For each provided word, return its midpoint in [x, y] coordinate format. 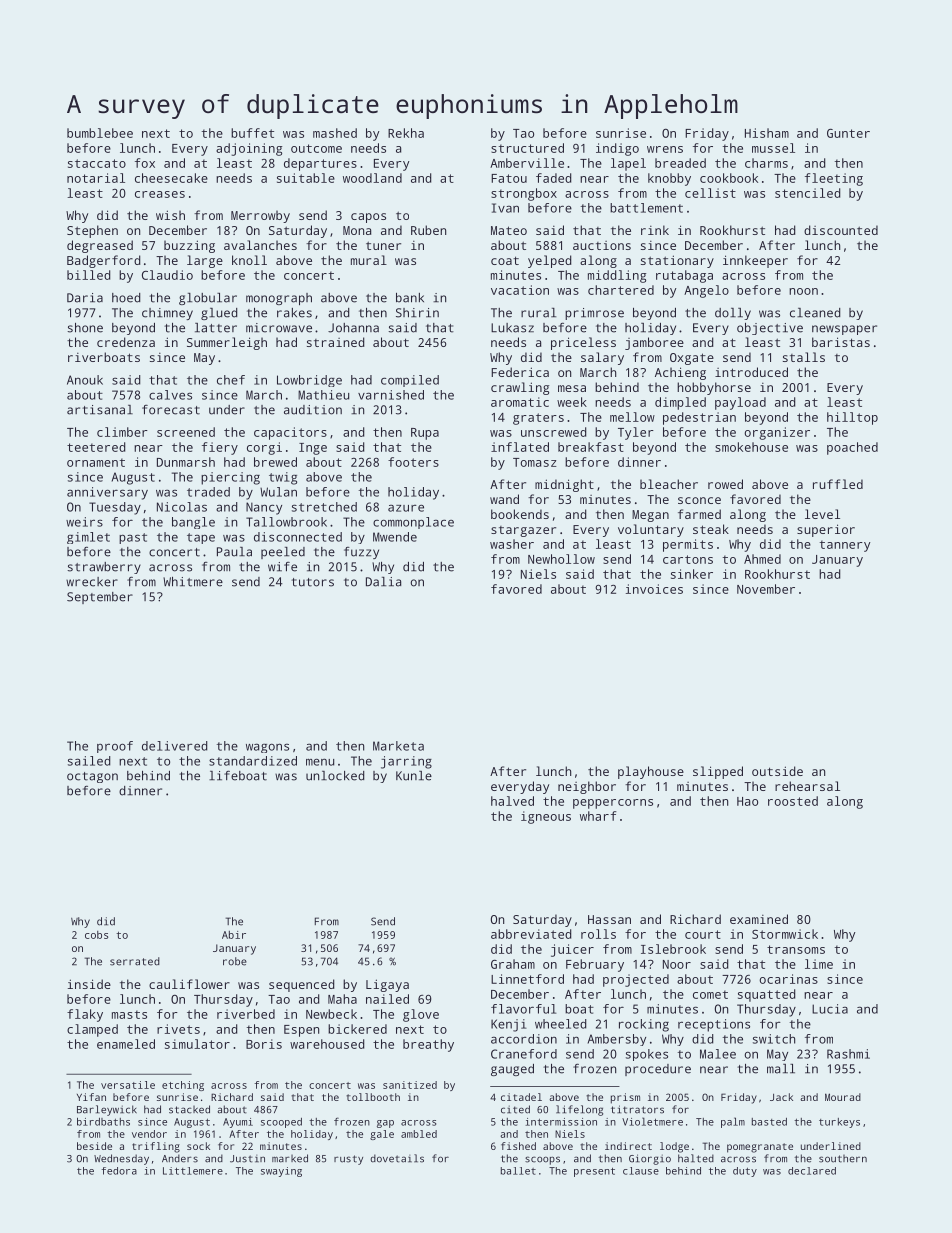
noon [803, 291]
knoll [249, 260]
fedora [119, 1171]
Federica [520, 372]
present [594, 1172]
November [766, 589]
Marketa [398, 746]
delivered [174, 746]
